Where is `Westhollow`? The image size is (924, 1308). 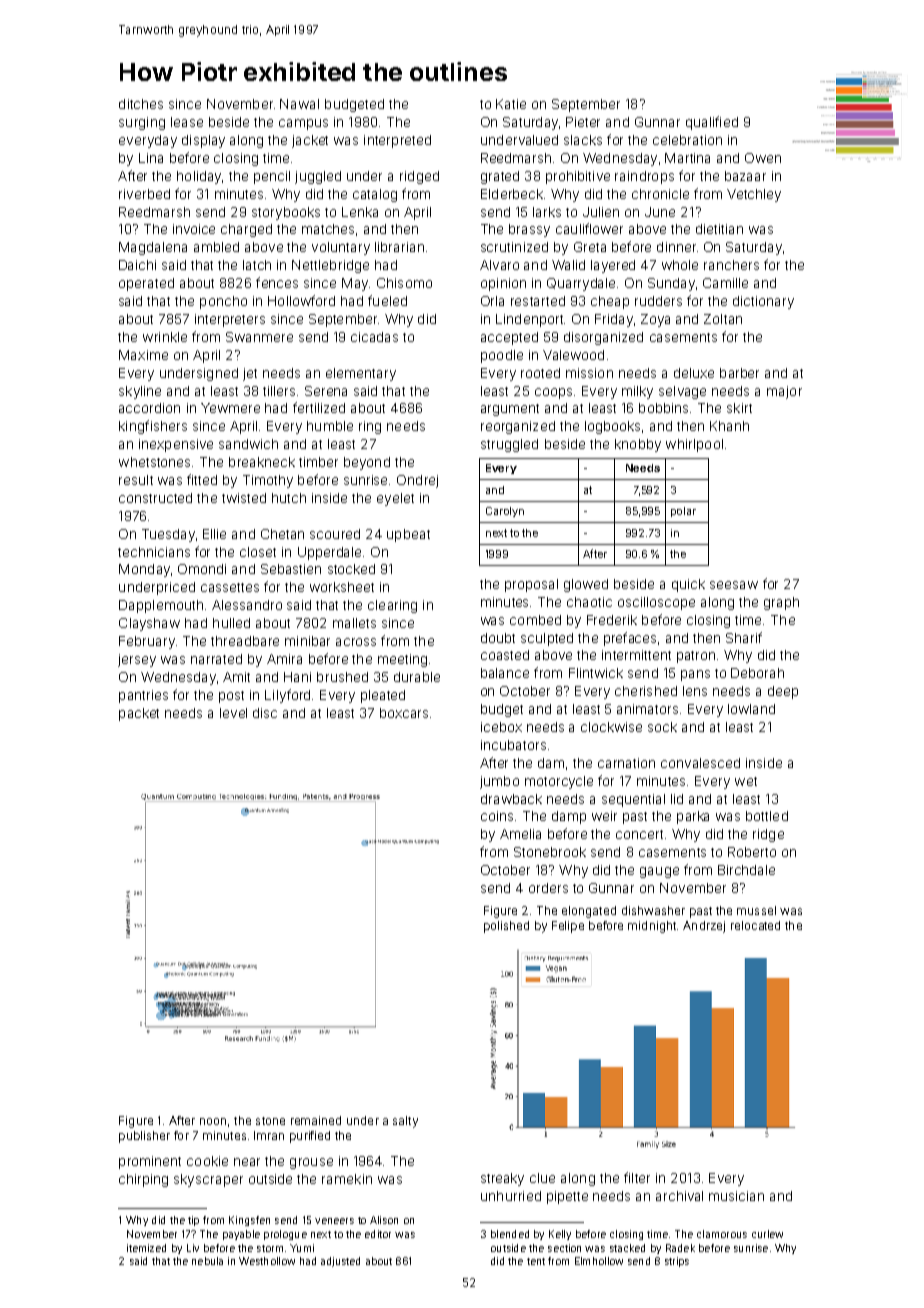 Westhollow is located at coordinates (267, 1261).
